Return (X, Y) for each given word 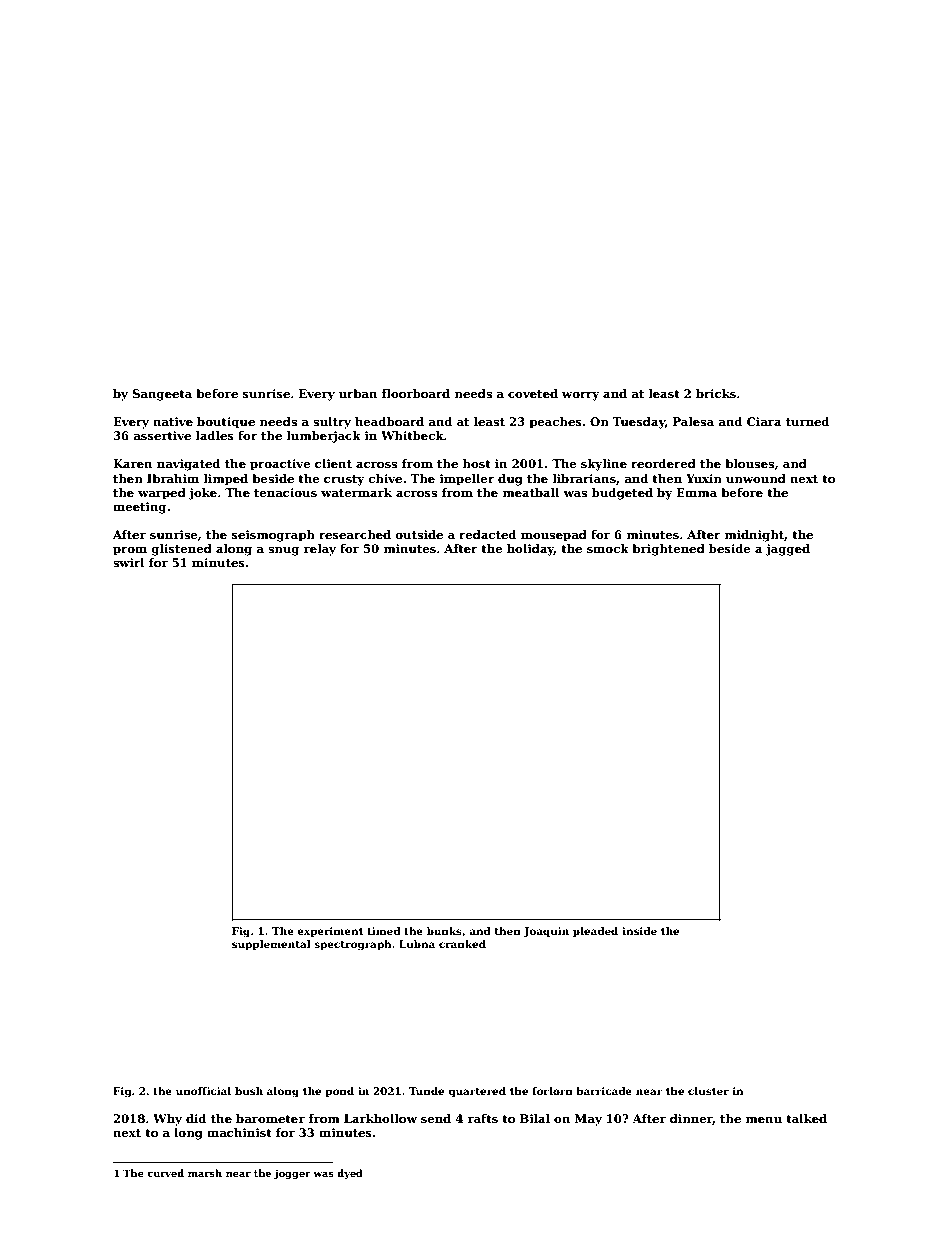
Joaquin (546, 932)
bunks (444, 931)
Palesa (693, 421)
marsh (205, 1173)
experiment (330, 932)
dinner (691, 1119)
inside (639, 931)
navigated (188, 465)
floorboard (415, 393)
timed (384, 931)
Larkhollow (380, 1118)
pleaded (595, 932)
